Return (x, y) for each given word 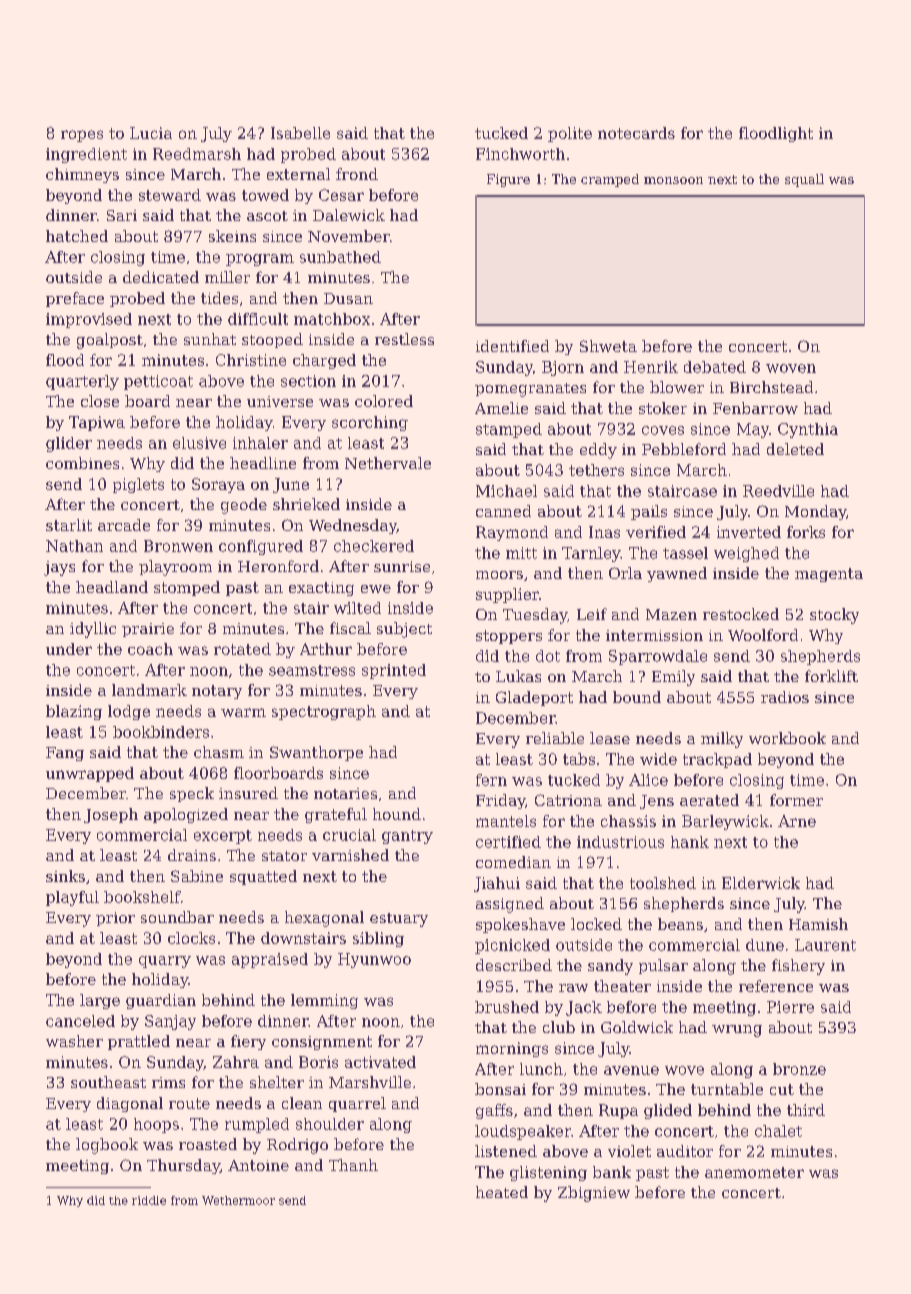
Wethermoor (238, 1200)
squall (804, 180)
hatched (77, 236)
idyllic (93, 630)
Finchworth (520, 154)
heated (502, 1192)
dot (548, 656)
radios (785, 697)
